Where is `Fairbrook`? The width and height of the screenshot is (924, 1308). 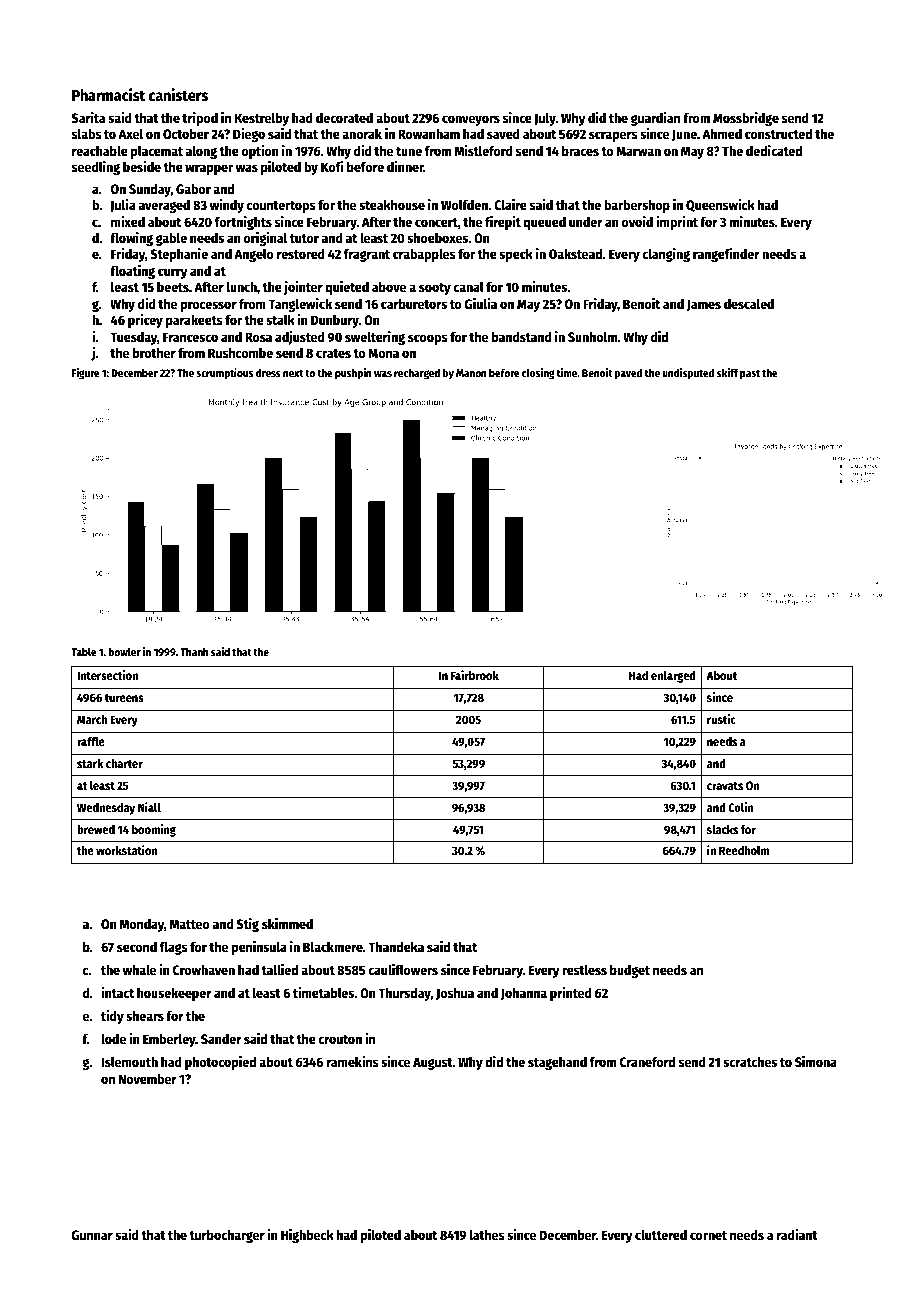 Fairbrook is located at coordinates (475, 675).
